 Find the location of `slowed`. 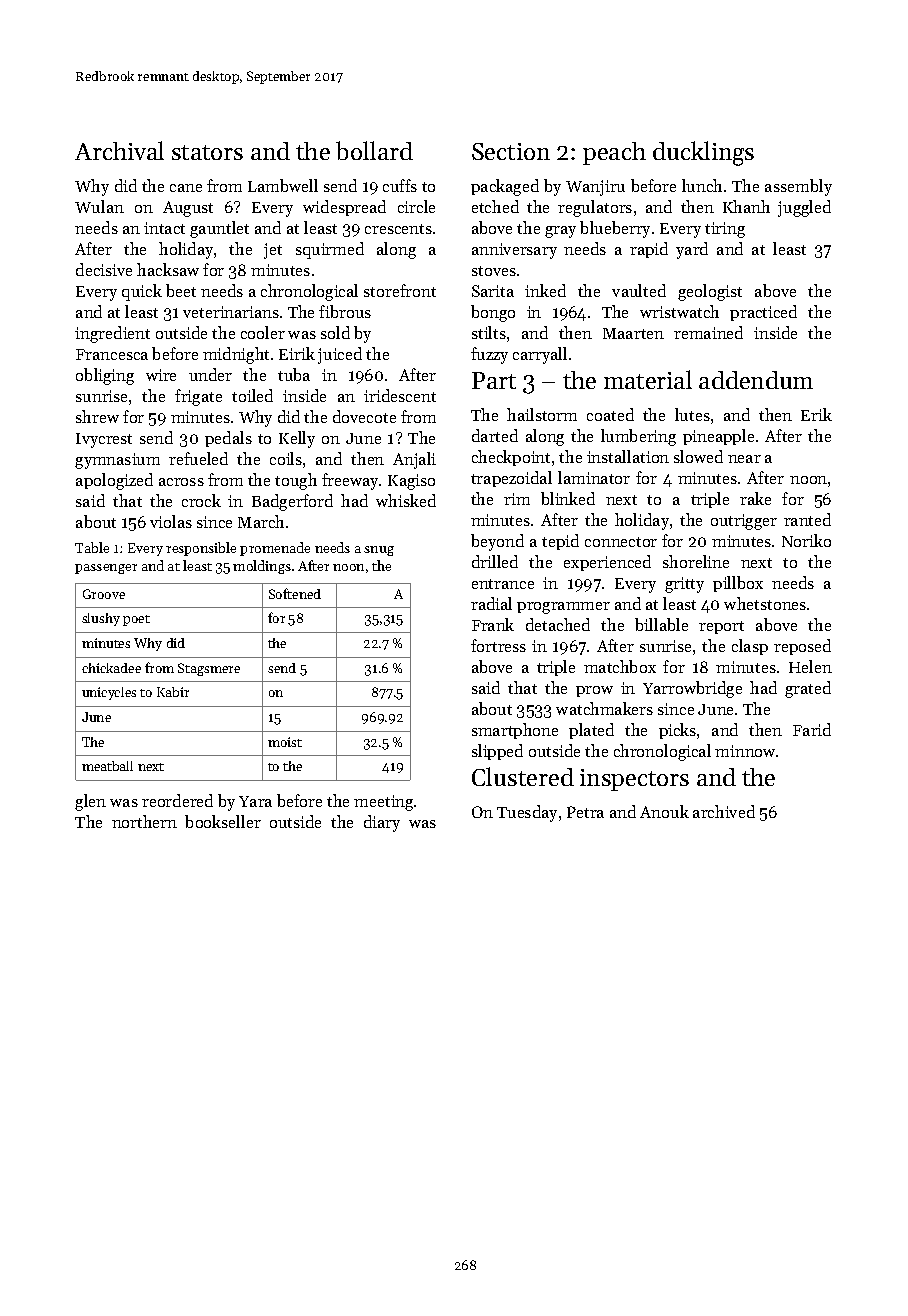

slowed is located at coordinates (698, 456).
